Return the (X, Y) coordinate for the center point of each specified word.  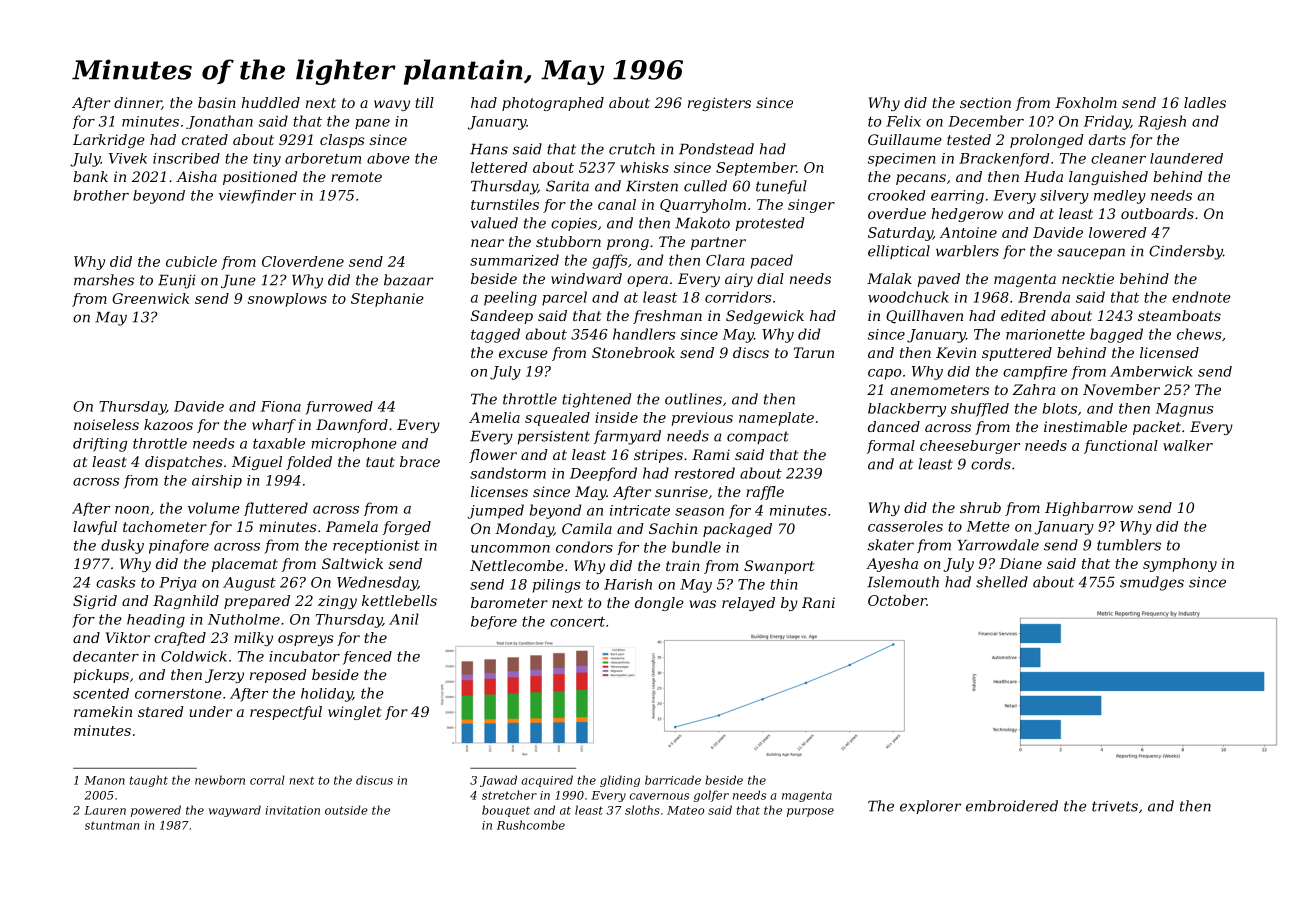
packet (1157, 428)
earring (957, 197)
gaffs (609, 261)
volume (214, 508)
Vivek (128, 158)
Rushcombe (531, 825)
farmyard (627, 437)
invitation (293, 810)
